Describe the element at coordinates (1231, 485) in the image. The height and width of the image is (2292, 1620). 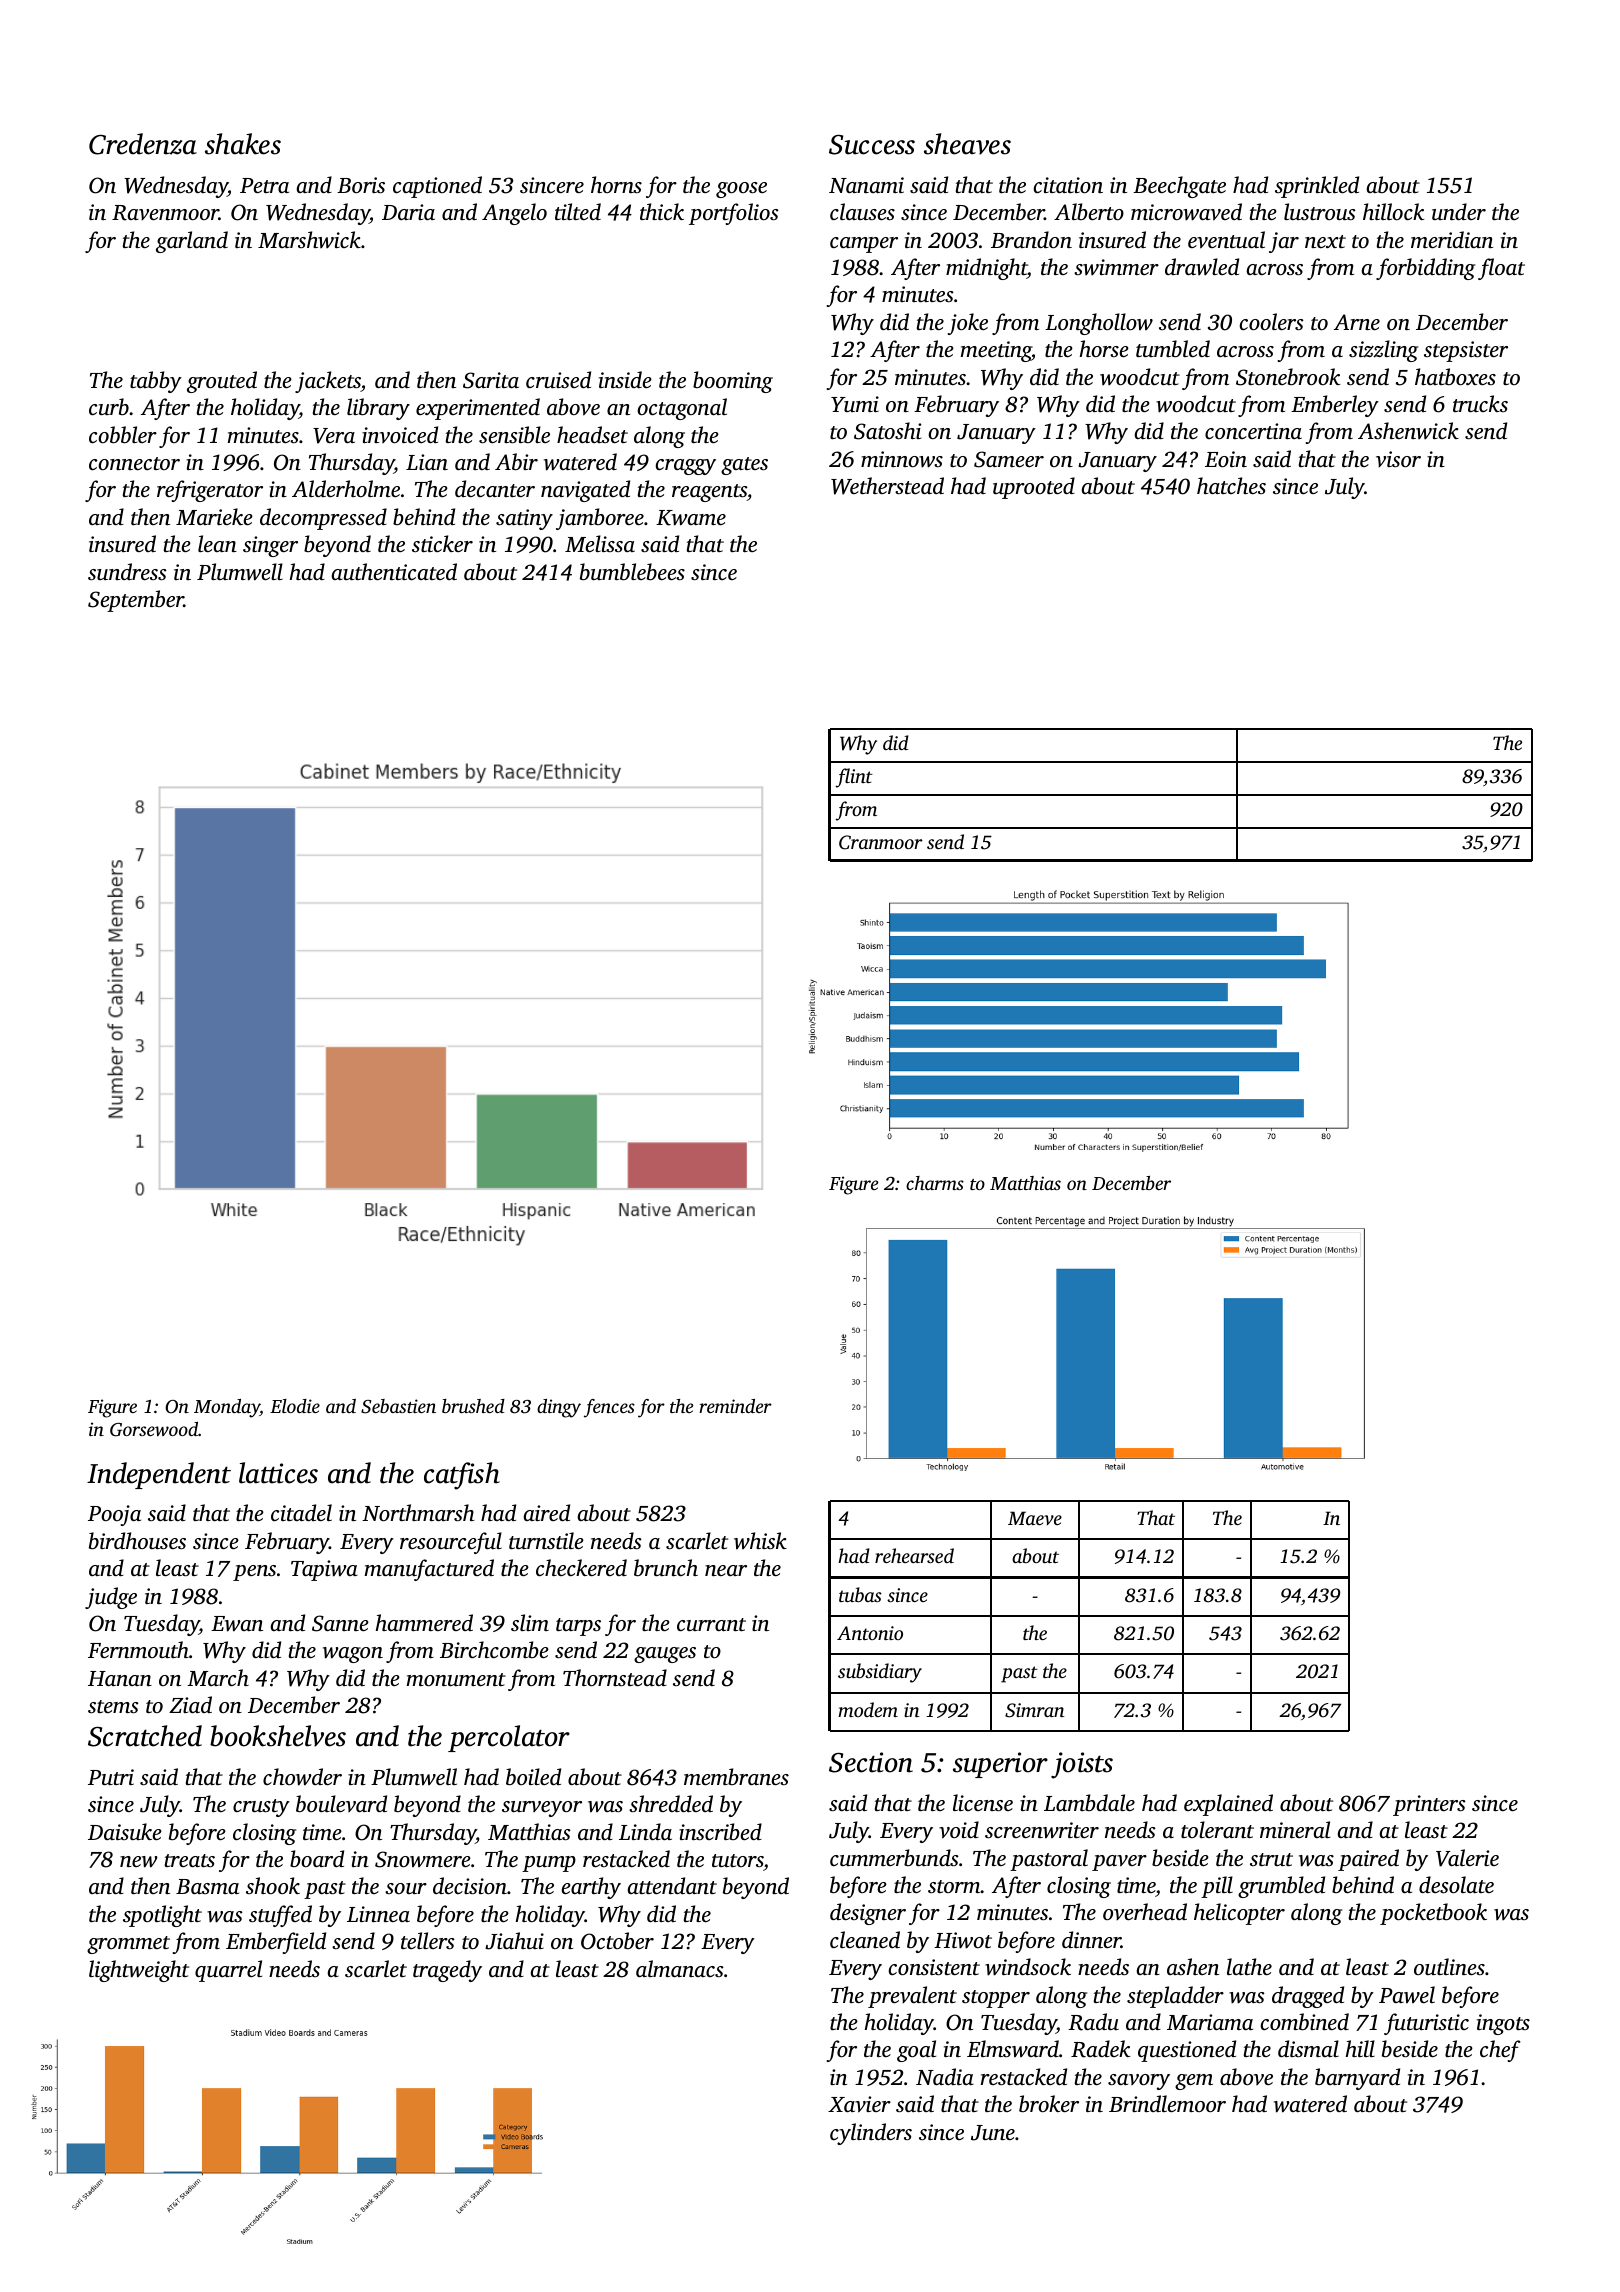
I see `hatches` at that location.
